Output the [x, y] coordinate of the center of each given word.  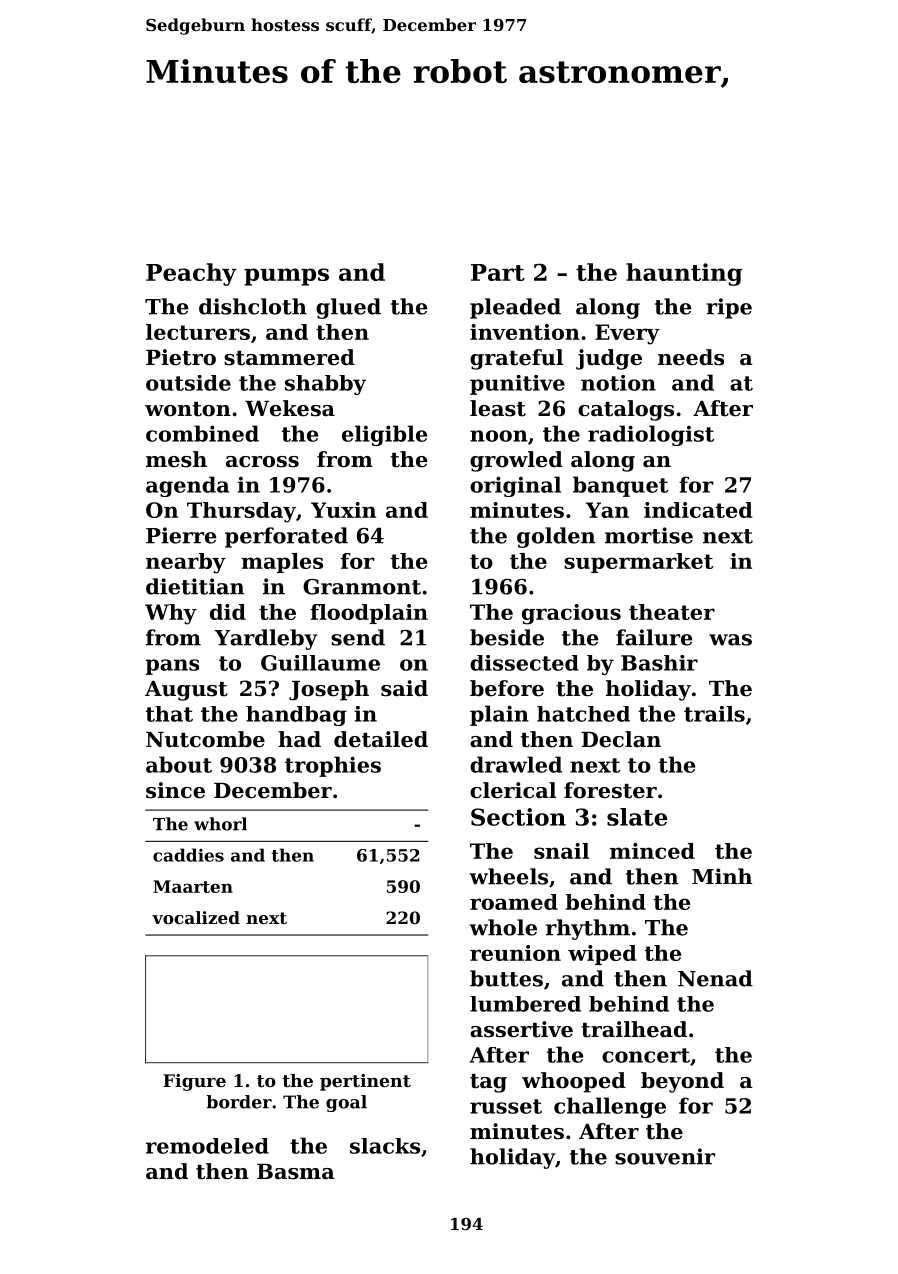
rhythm [588, 929]
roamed [514, 902]
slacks [385, 1146]
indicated [698, 510]
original [515, 486]
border [239, 1102]
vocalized [196, 917]
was [730, 640]
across [262, 462]
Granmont [362, 587]
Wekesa [290, 408]
